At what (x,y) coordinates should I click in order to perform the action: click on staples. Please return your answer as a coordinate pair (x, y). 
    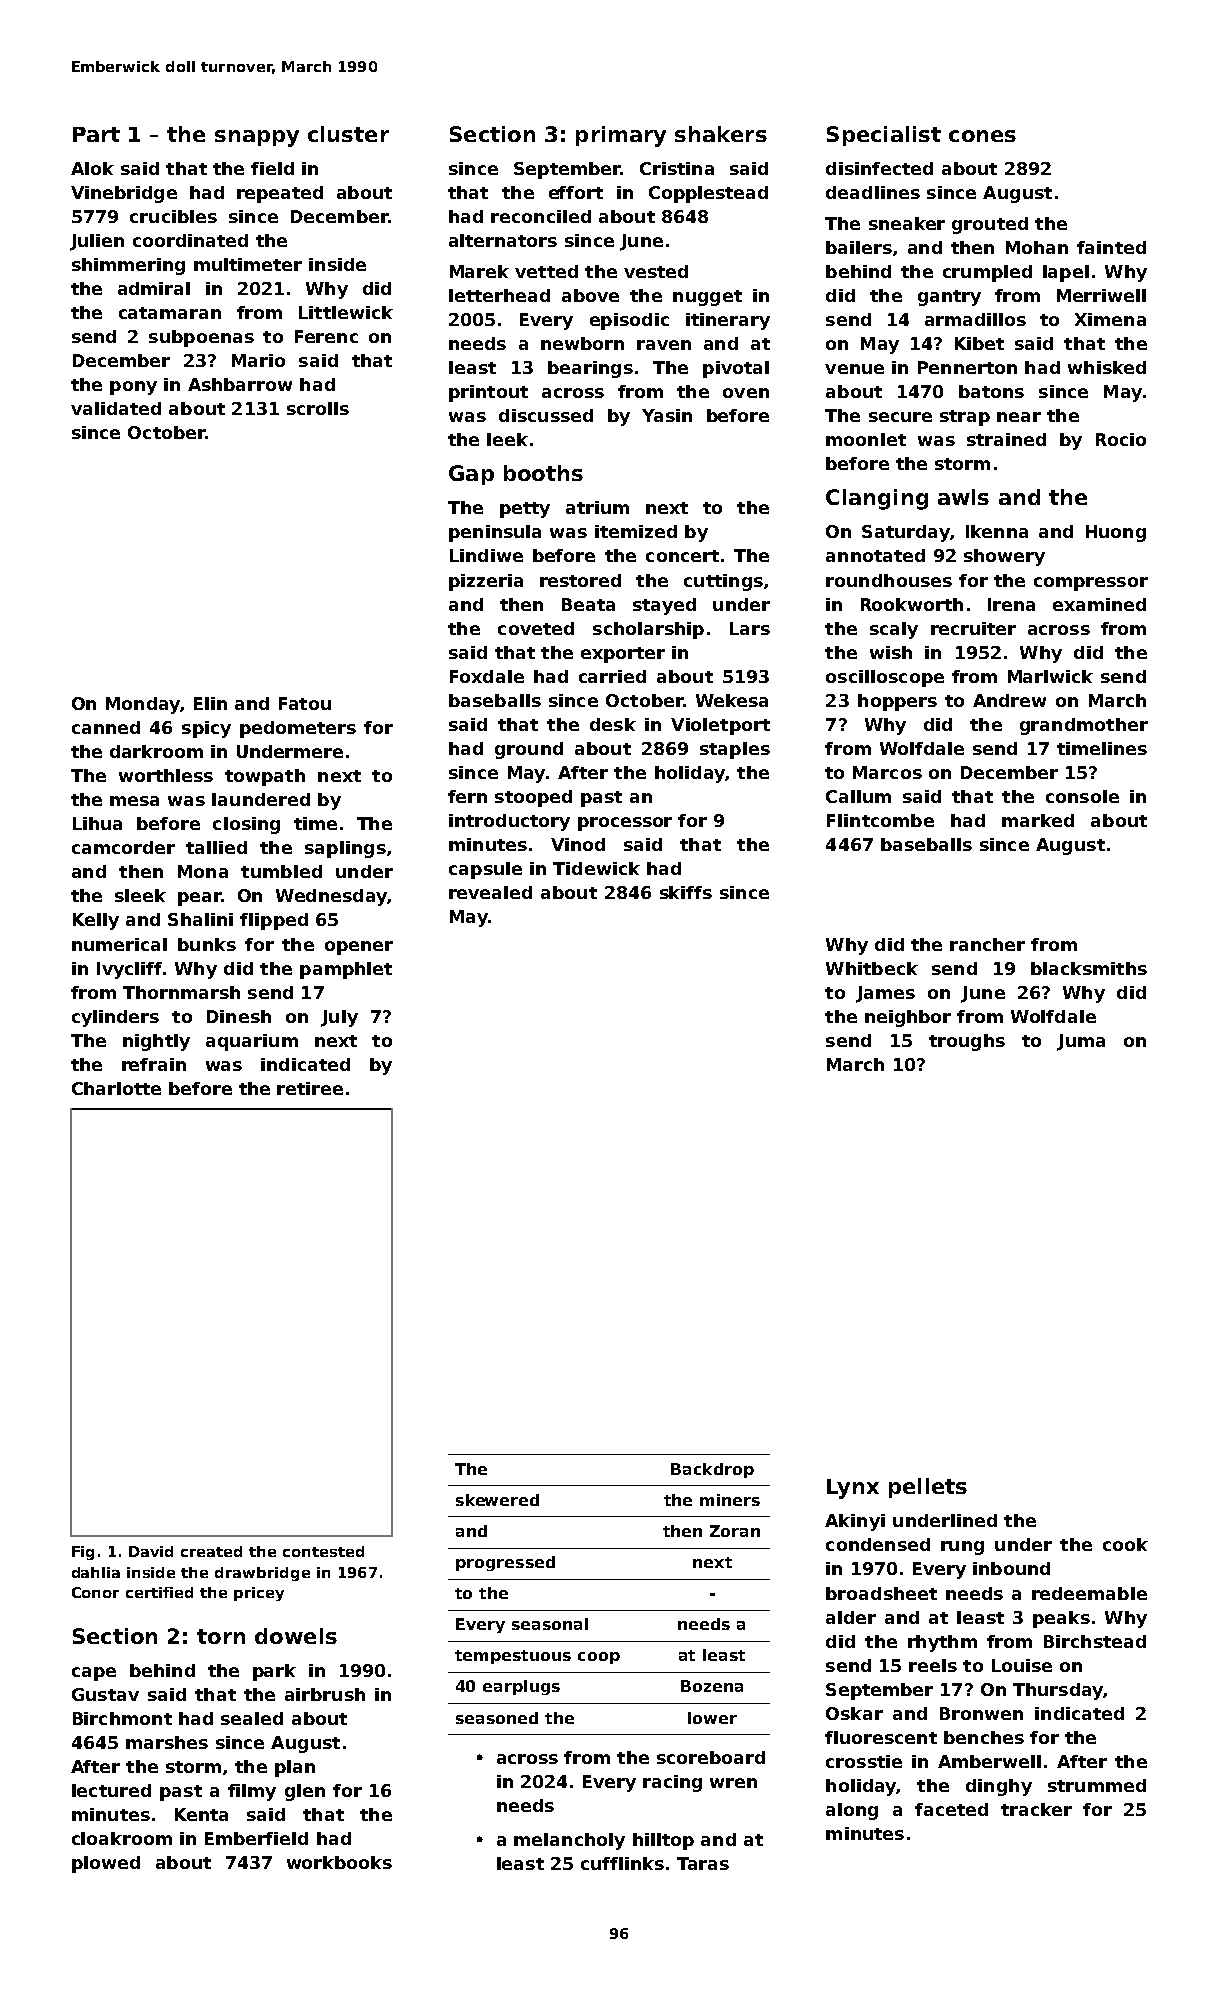
    Looking at the image, I should click on (735, 750).
